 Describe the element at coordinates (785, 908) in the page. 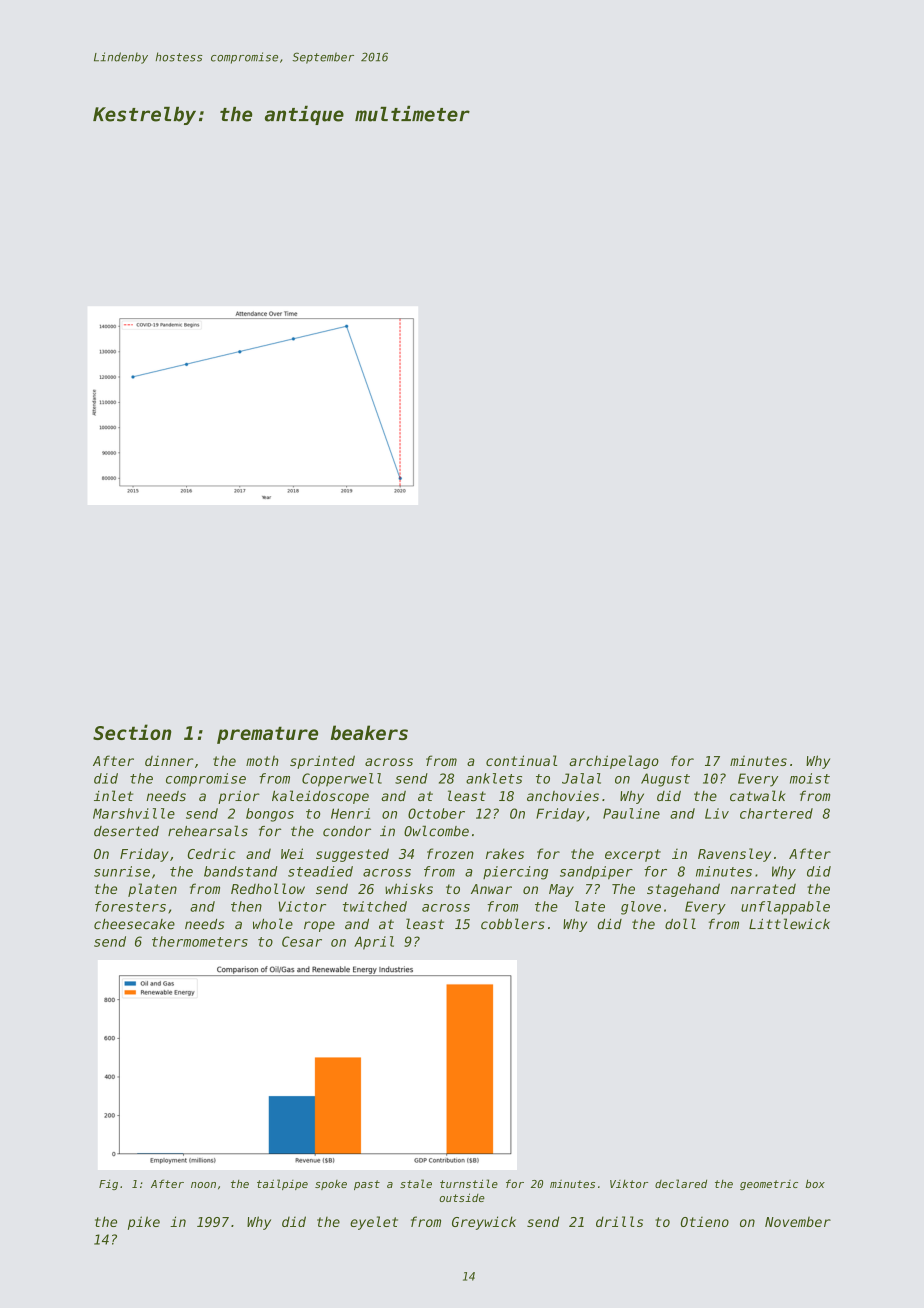

I see `unflappable` at that location.
